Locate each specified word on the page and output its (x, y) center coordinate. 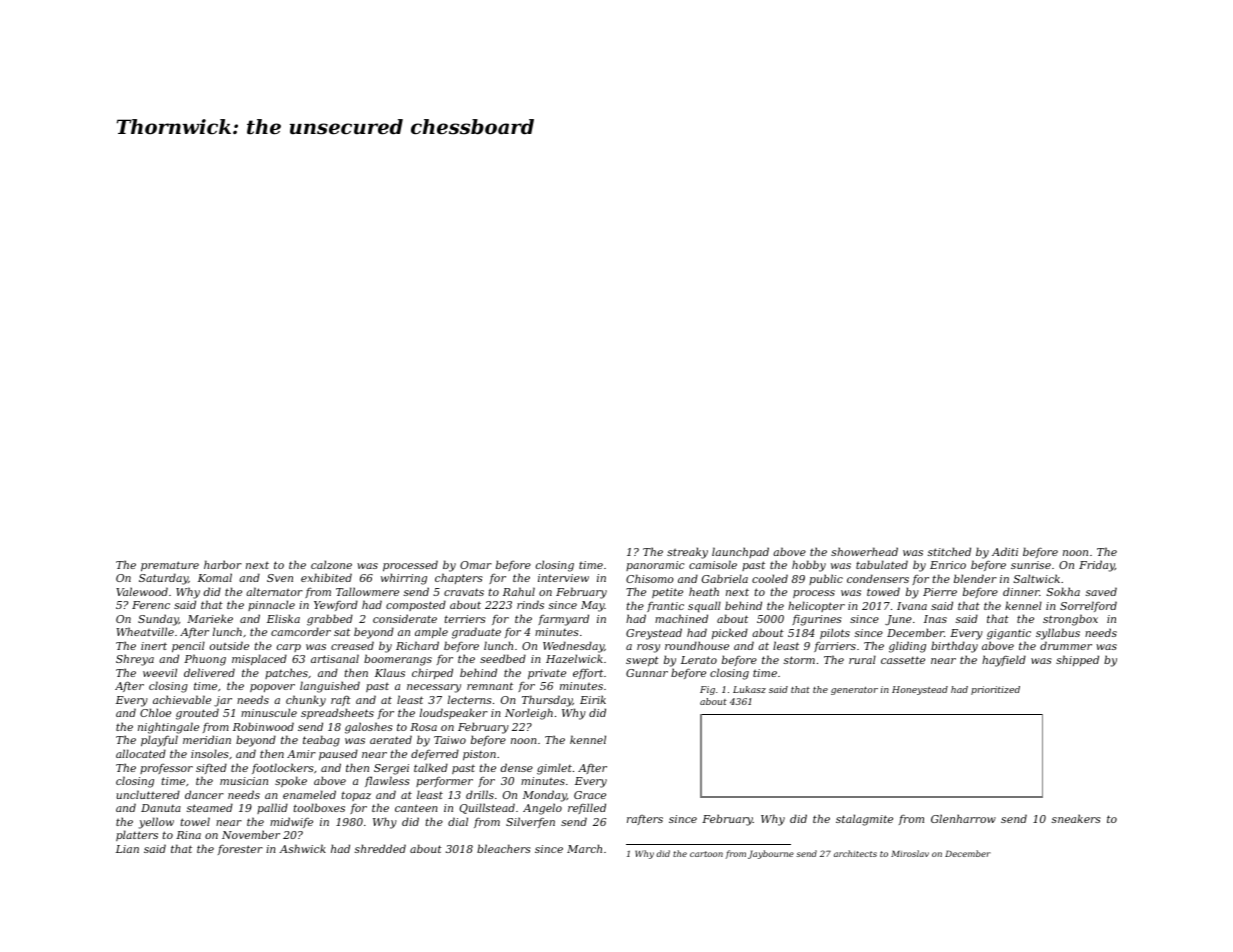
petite (667, 593)
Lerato (699, 660)
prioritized (995, 690)
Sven (280, 578)
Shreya (135, 660)
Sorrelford (1088, 606)
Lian (127, 849)
